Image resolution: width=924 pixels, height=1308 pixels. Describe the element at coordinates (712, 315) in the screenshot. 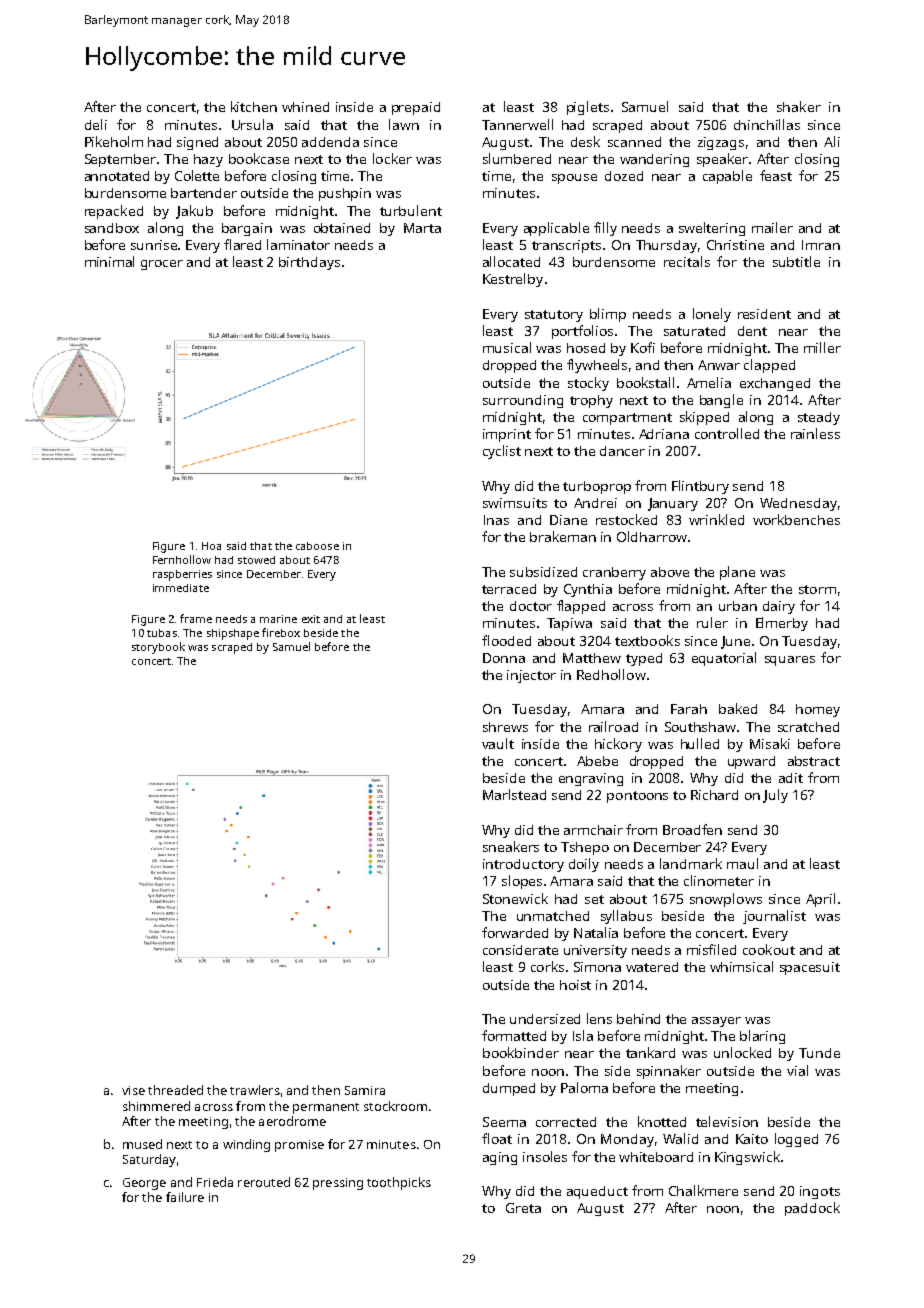

I see `lonely` at that location.
